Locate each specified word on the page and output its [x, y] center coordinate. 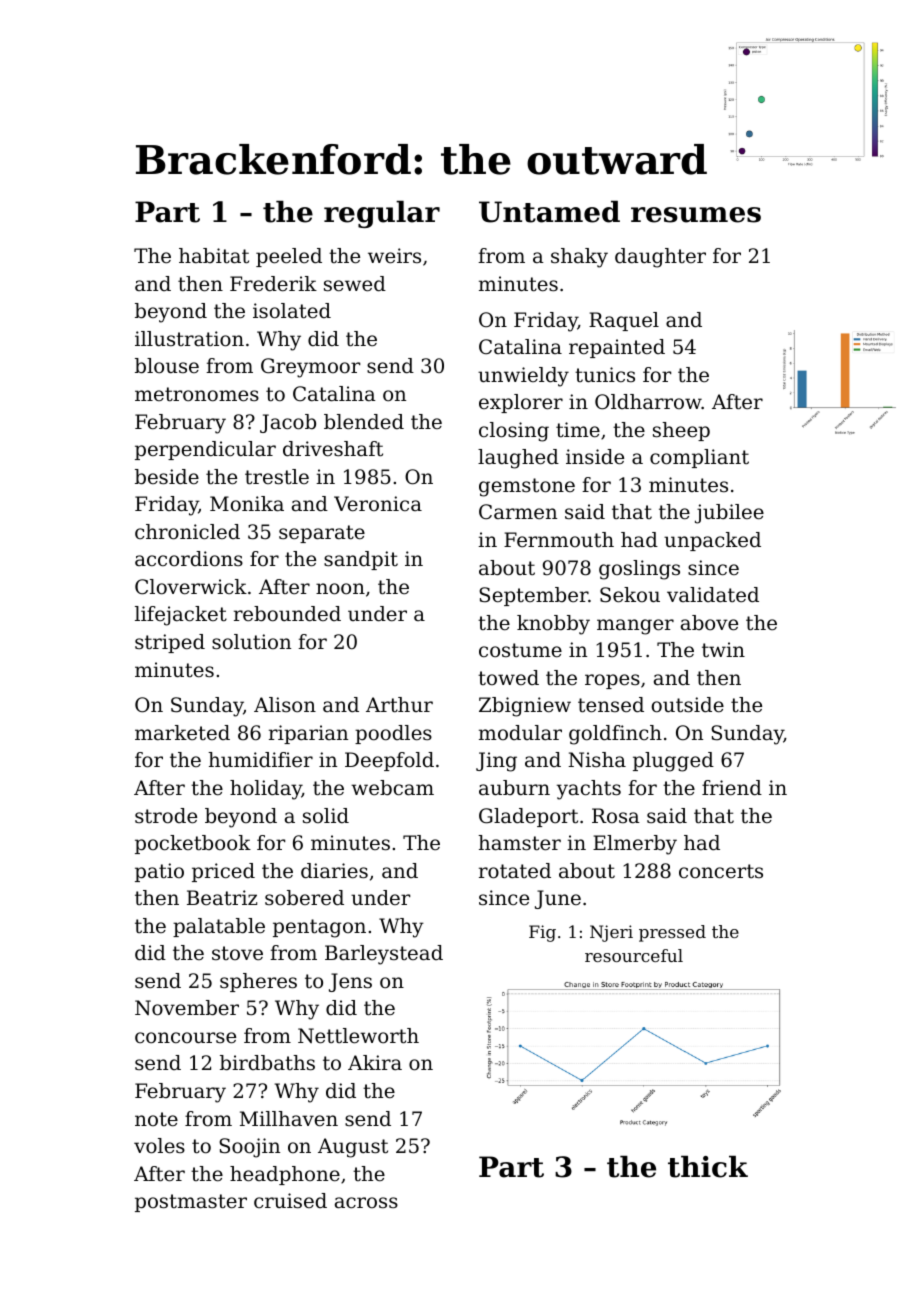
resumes [696, 215]
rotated [515, 871]
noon [340, 589]
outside [688, 705]
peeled [289, 257]
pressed [672, 933]
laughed [518, 459]
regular [382, 214]
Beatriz [222, 897]
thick [708, 1167]
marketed [182, 732]
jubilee [729, 514]
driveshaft [333, 449]
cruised [290, 1201]
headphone [285, 1175]
